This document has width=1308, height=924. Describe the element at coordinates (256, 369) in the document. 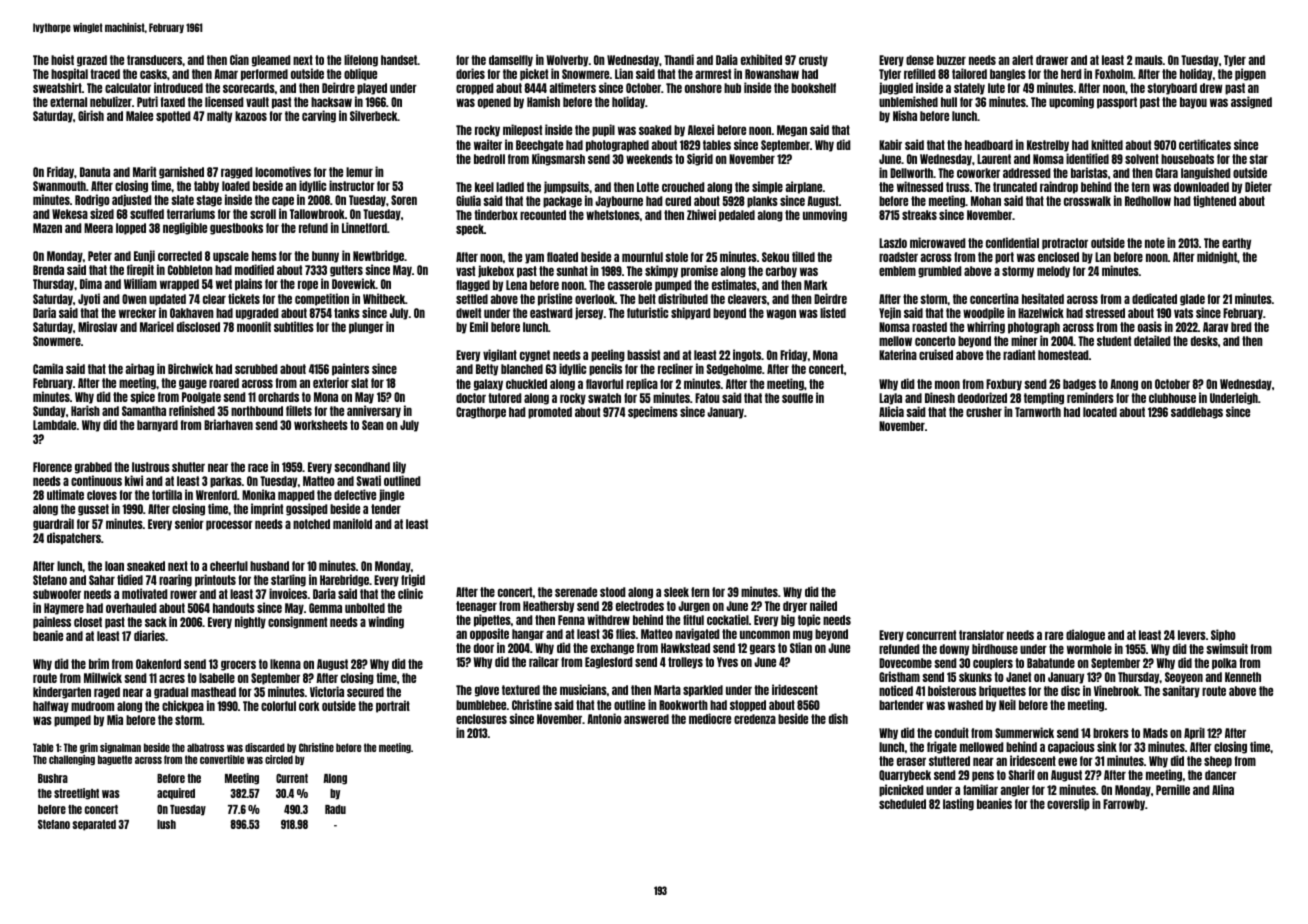

I see `scrubbed` at that location.
